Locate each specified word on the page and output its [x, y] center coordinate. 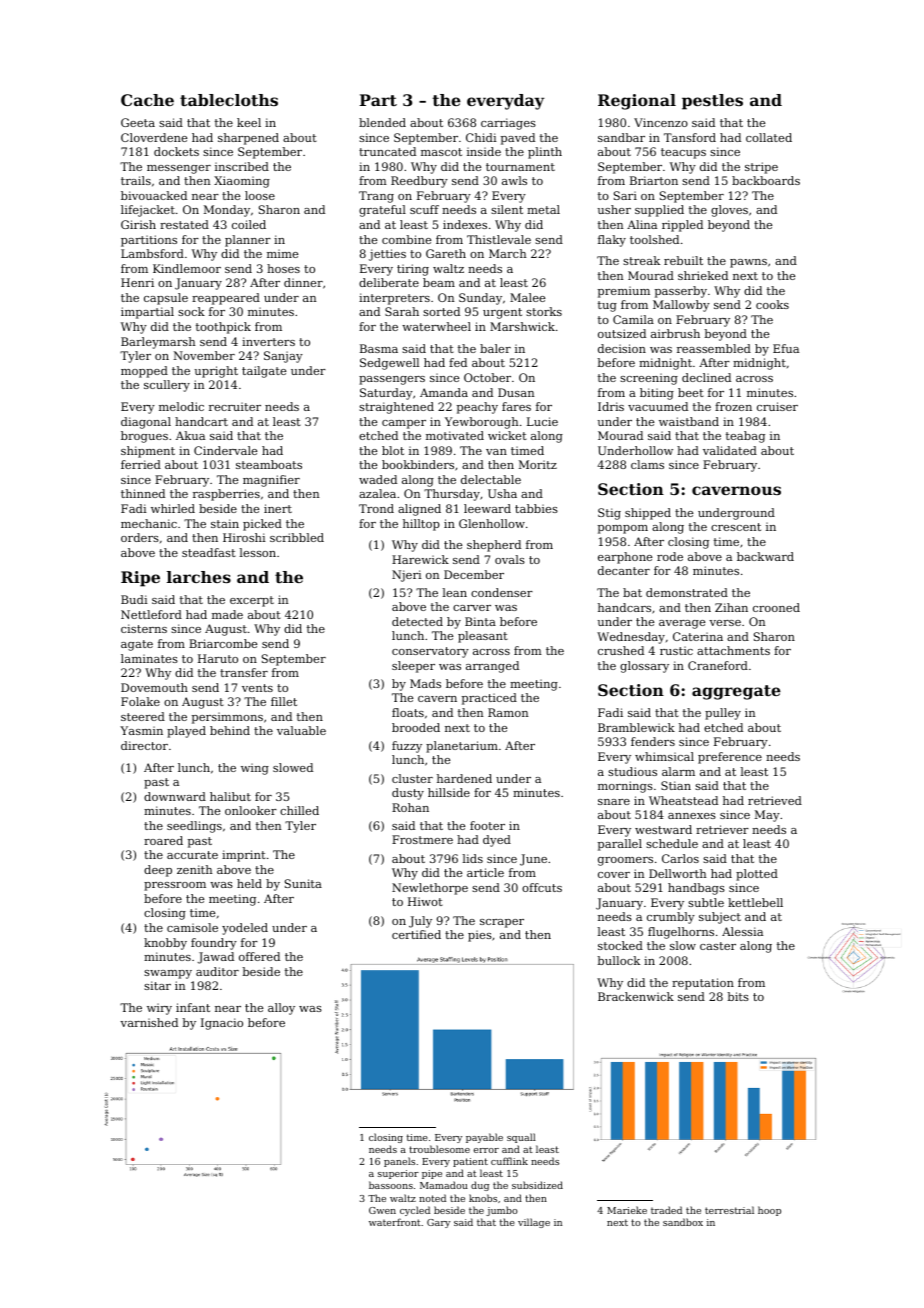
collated [769, 137]
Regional [637, 102]
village [534, 1223]
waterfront [395, 1222]
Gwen [382, 1210]
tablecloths [229, 100]
